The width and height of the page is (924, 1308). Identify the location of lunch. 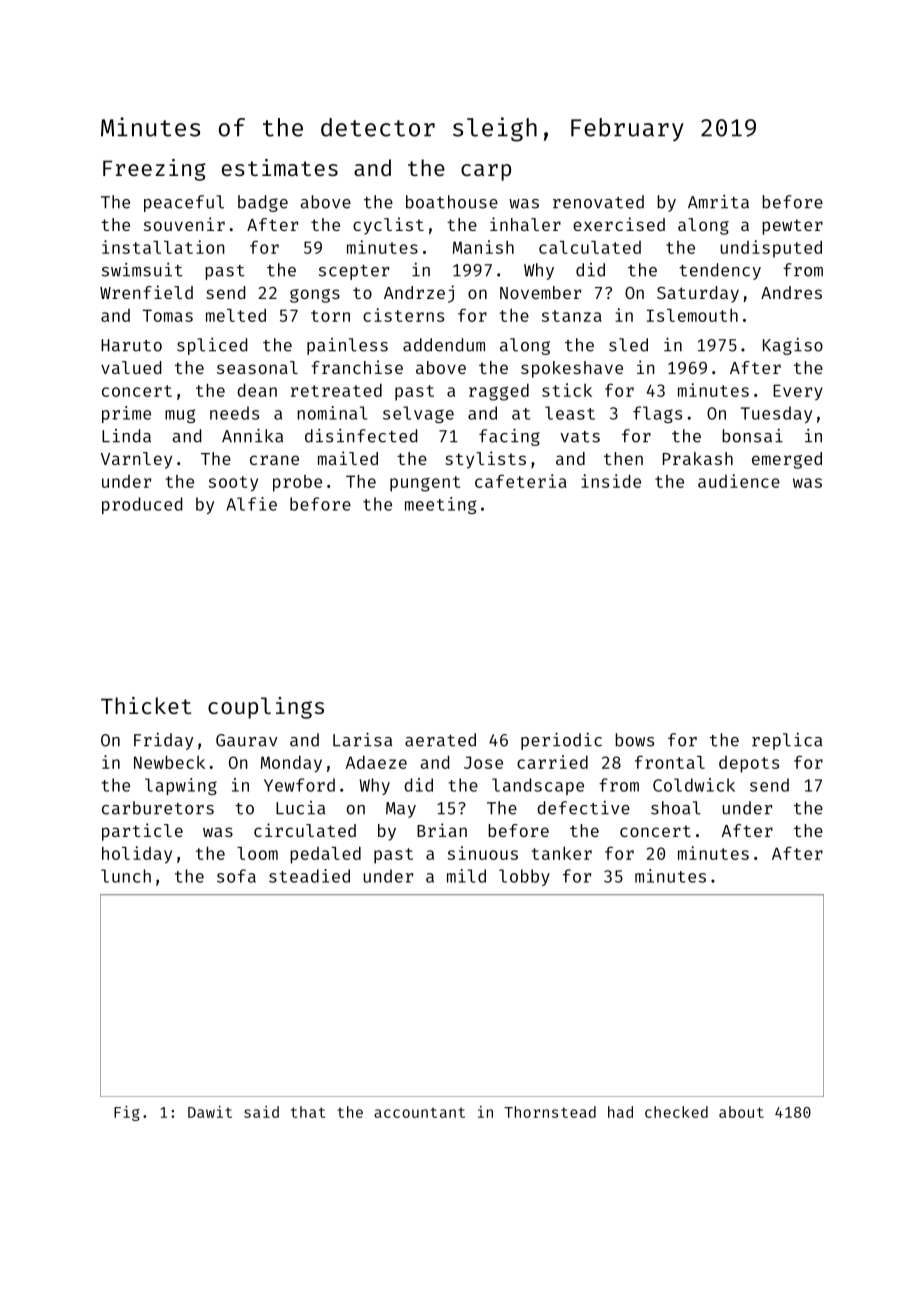
(126, 876).
